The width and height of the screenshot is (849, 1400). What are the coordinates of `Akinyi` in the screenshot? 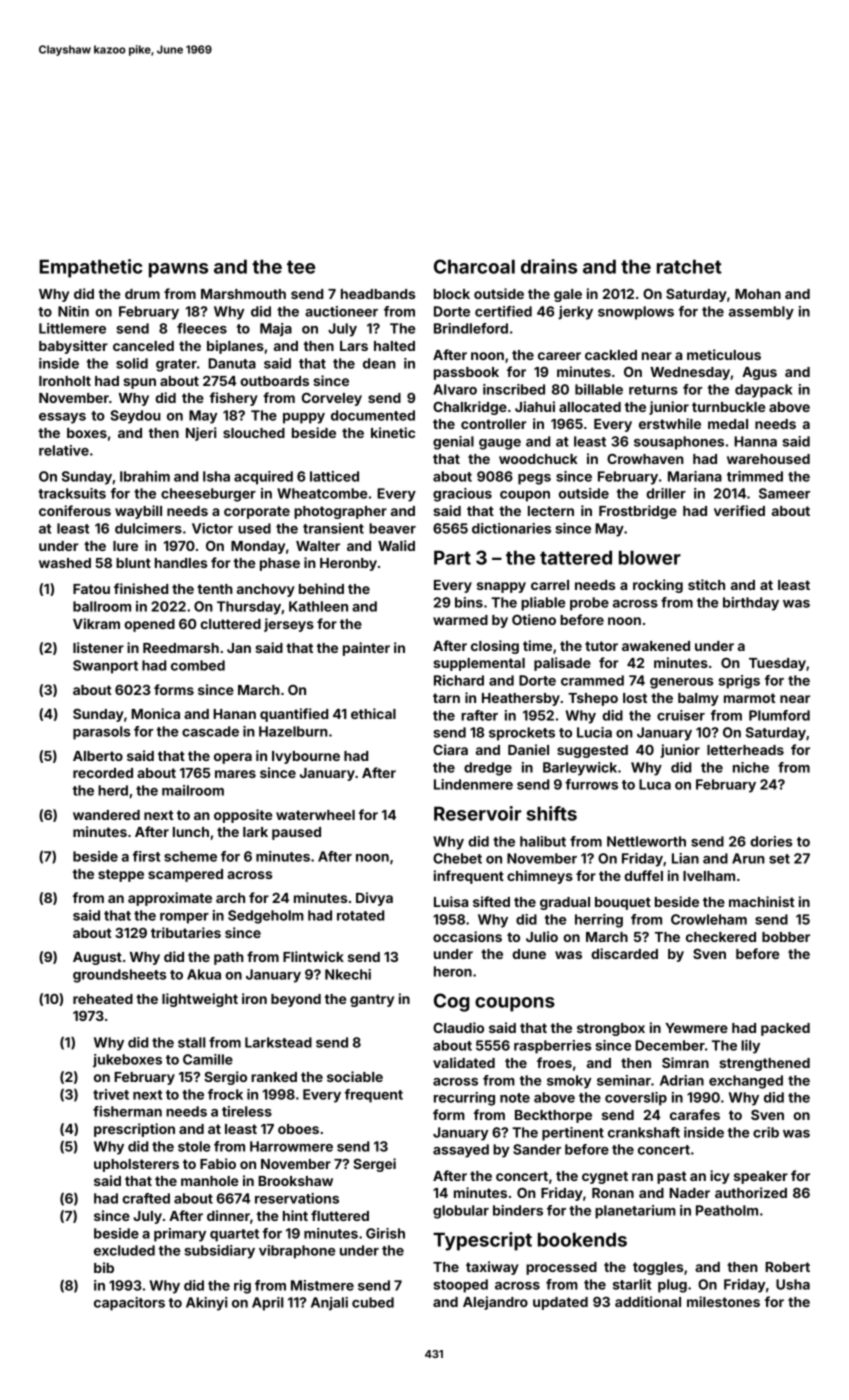 It's located at (206, 1304).
